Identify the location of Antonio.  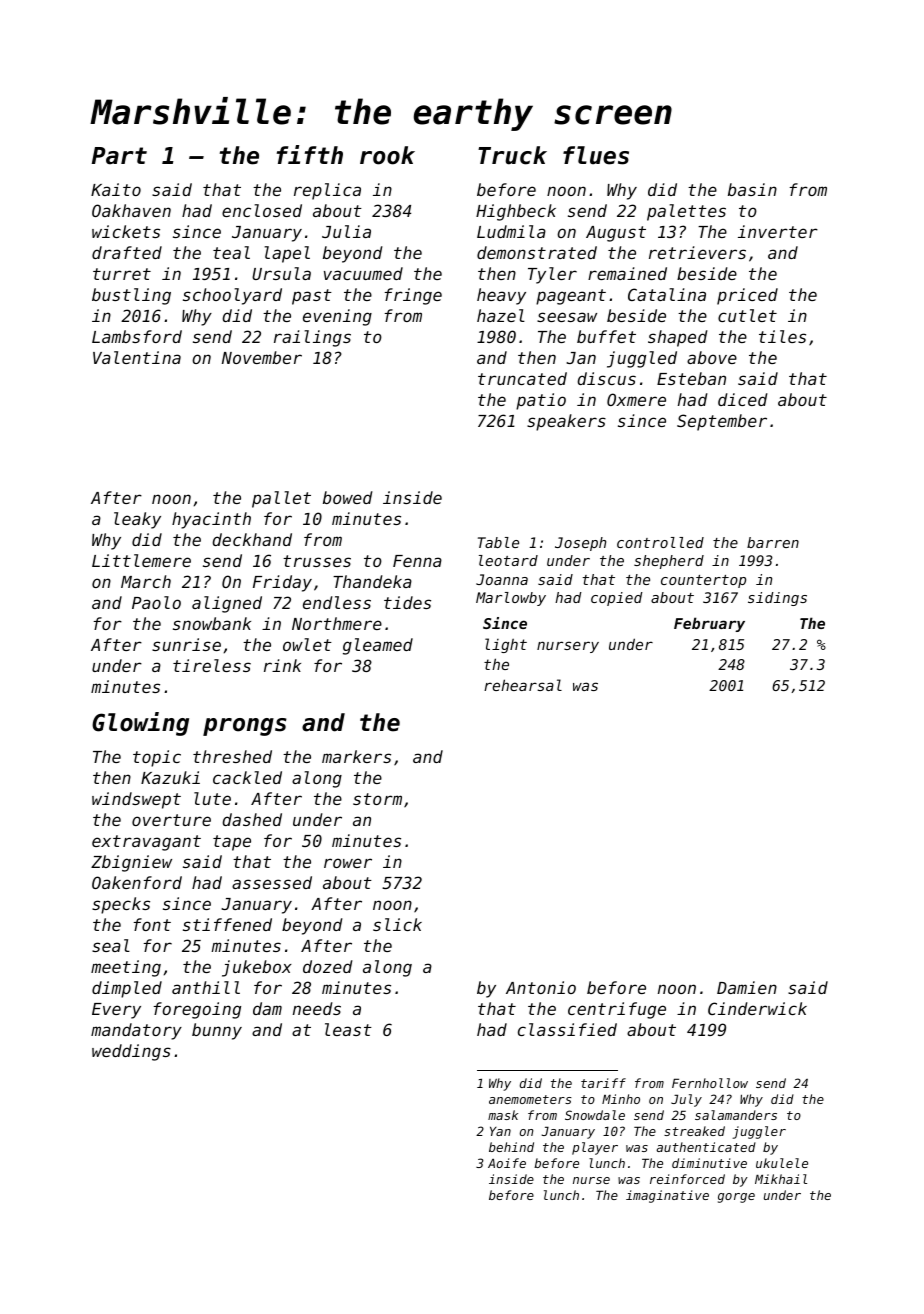
(541, 987).
